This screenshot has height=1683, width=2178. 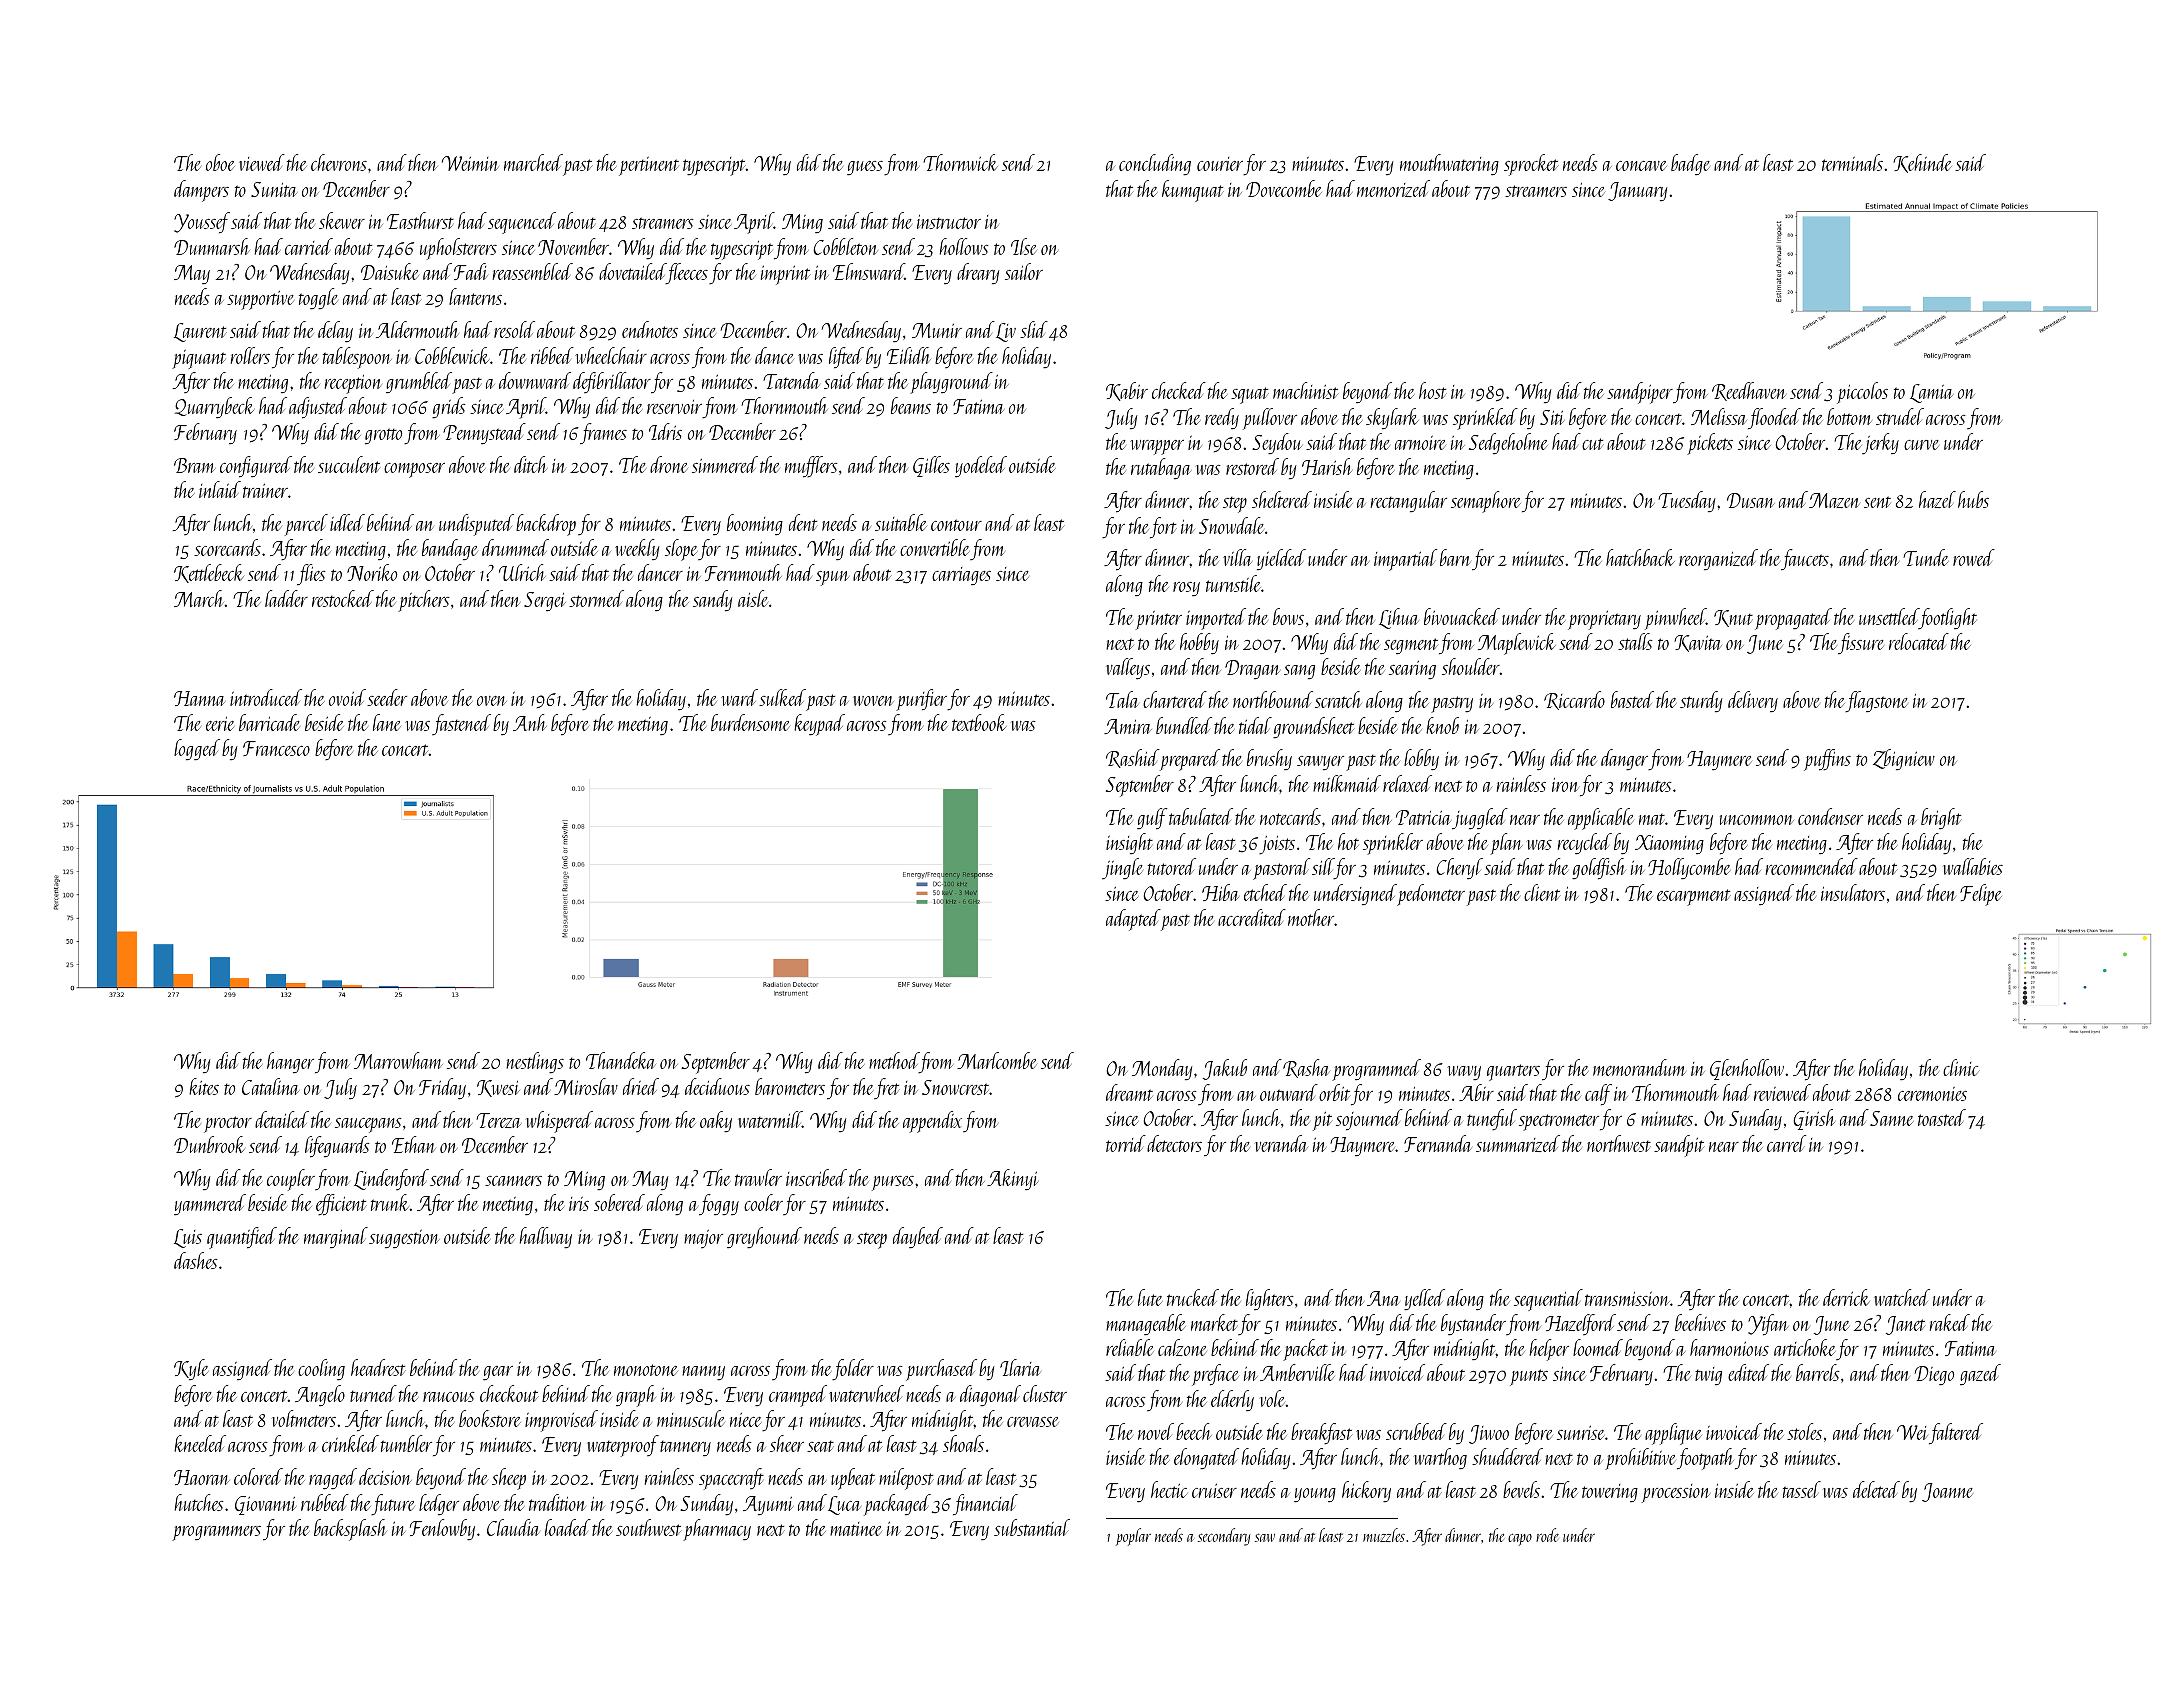 What do you see at coordinates (449, 1397) in the screenshot?
I see `raucous` at bounding box center [449, 1397].
